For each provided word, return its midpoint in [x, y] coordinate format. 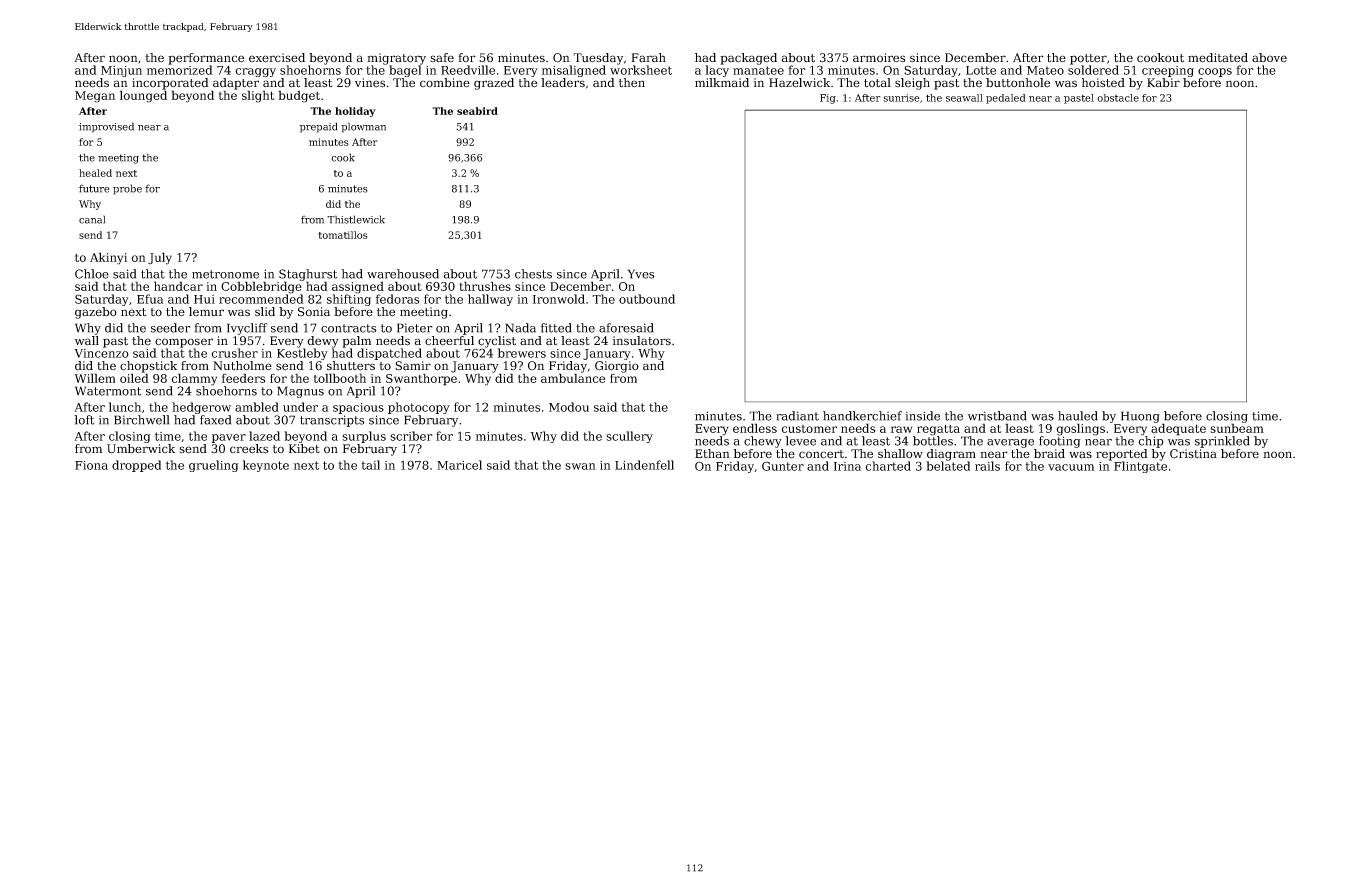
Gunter [783, 466]
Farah [648, 57]
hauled [1078, 416]
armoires [879, 58]
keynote [266, 466]
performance [206, 59]
